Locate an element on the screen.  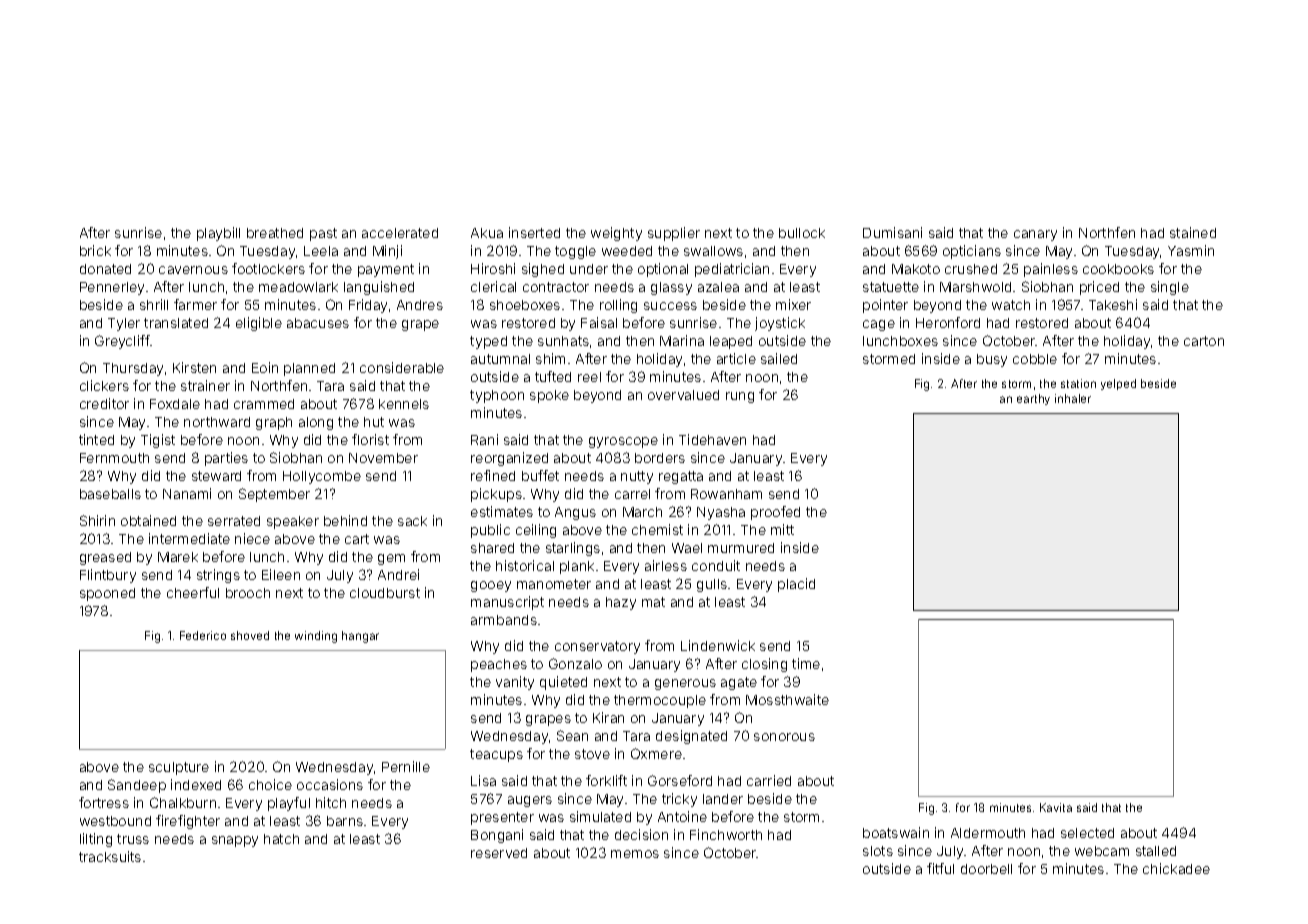
Kavita is located at coordinates (1056, 807).
